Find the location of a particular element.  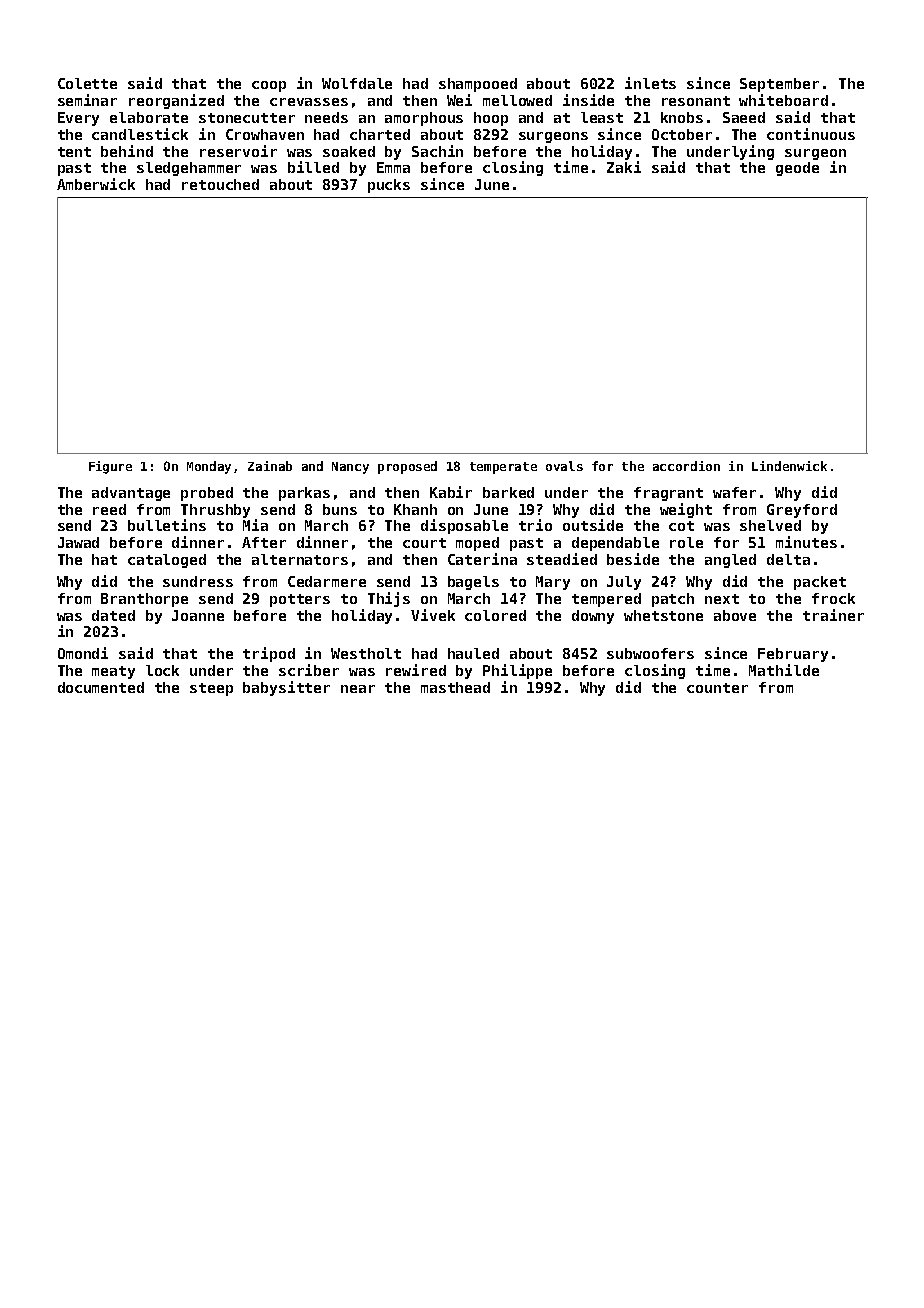

buns is located at coordinates (340, 509).
